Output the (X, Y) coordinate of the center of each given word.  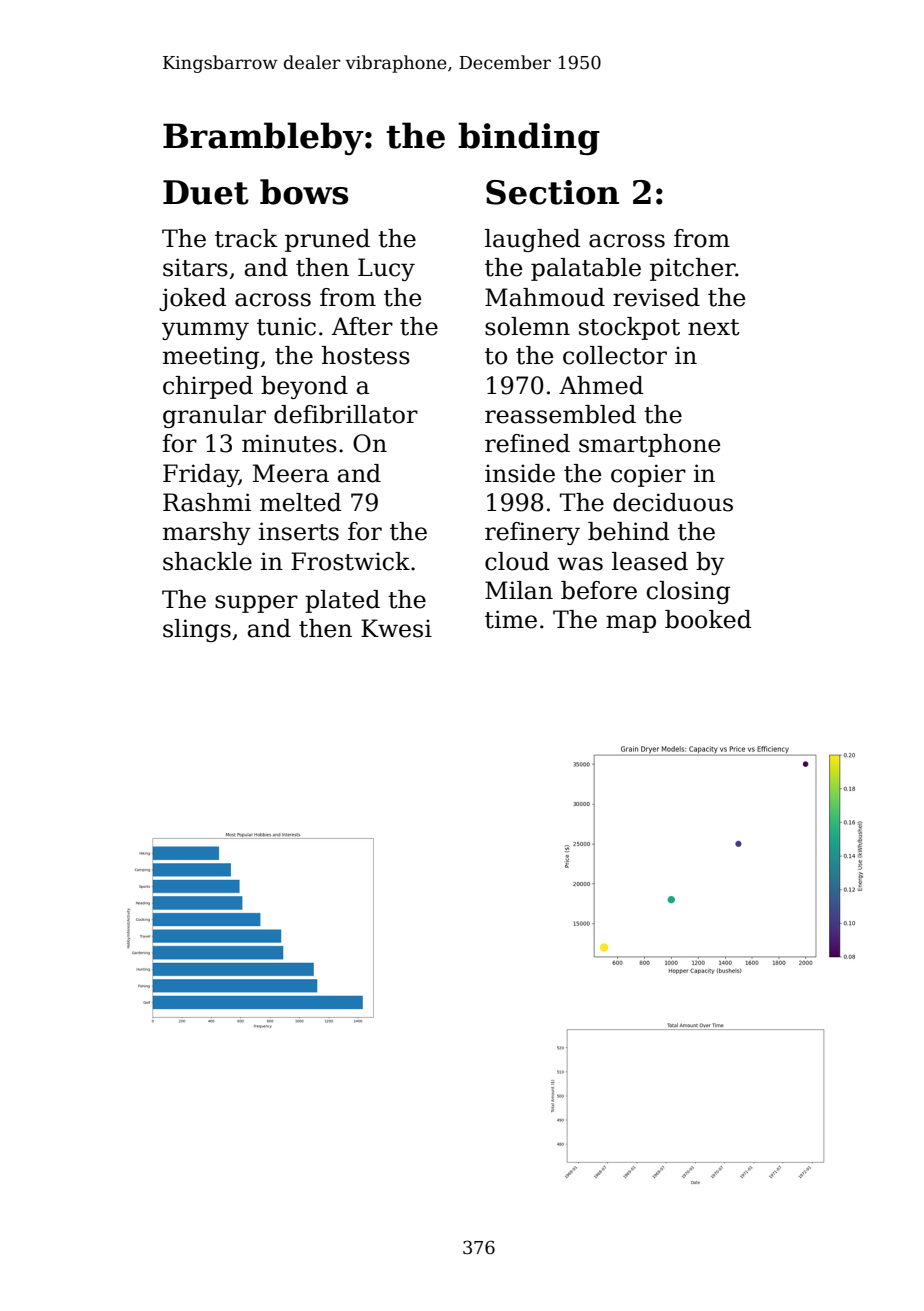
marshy (207, 533)
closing (688, 592)
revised (656, 297)
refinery (532, 533)
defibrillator (346, 414)
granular (214, 416)
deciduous (673, 502)
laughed (532, 240)
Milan (519, 590)
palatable (586, 269)
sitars (195, 267)
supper (256, 604)
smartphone (649, 445)
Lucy (386, 269)
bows (304, 192)
